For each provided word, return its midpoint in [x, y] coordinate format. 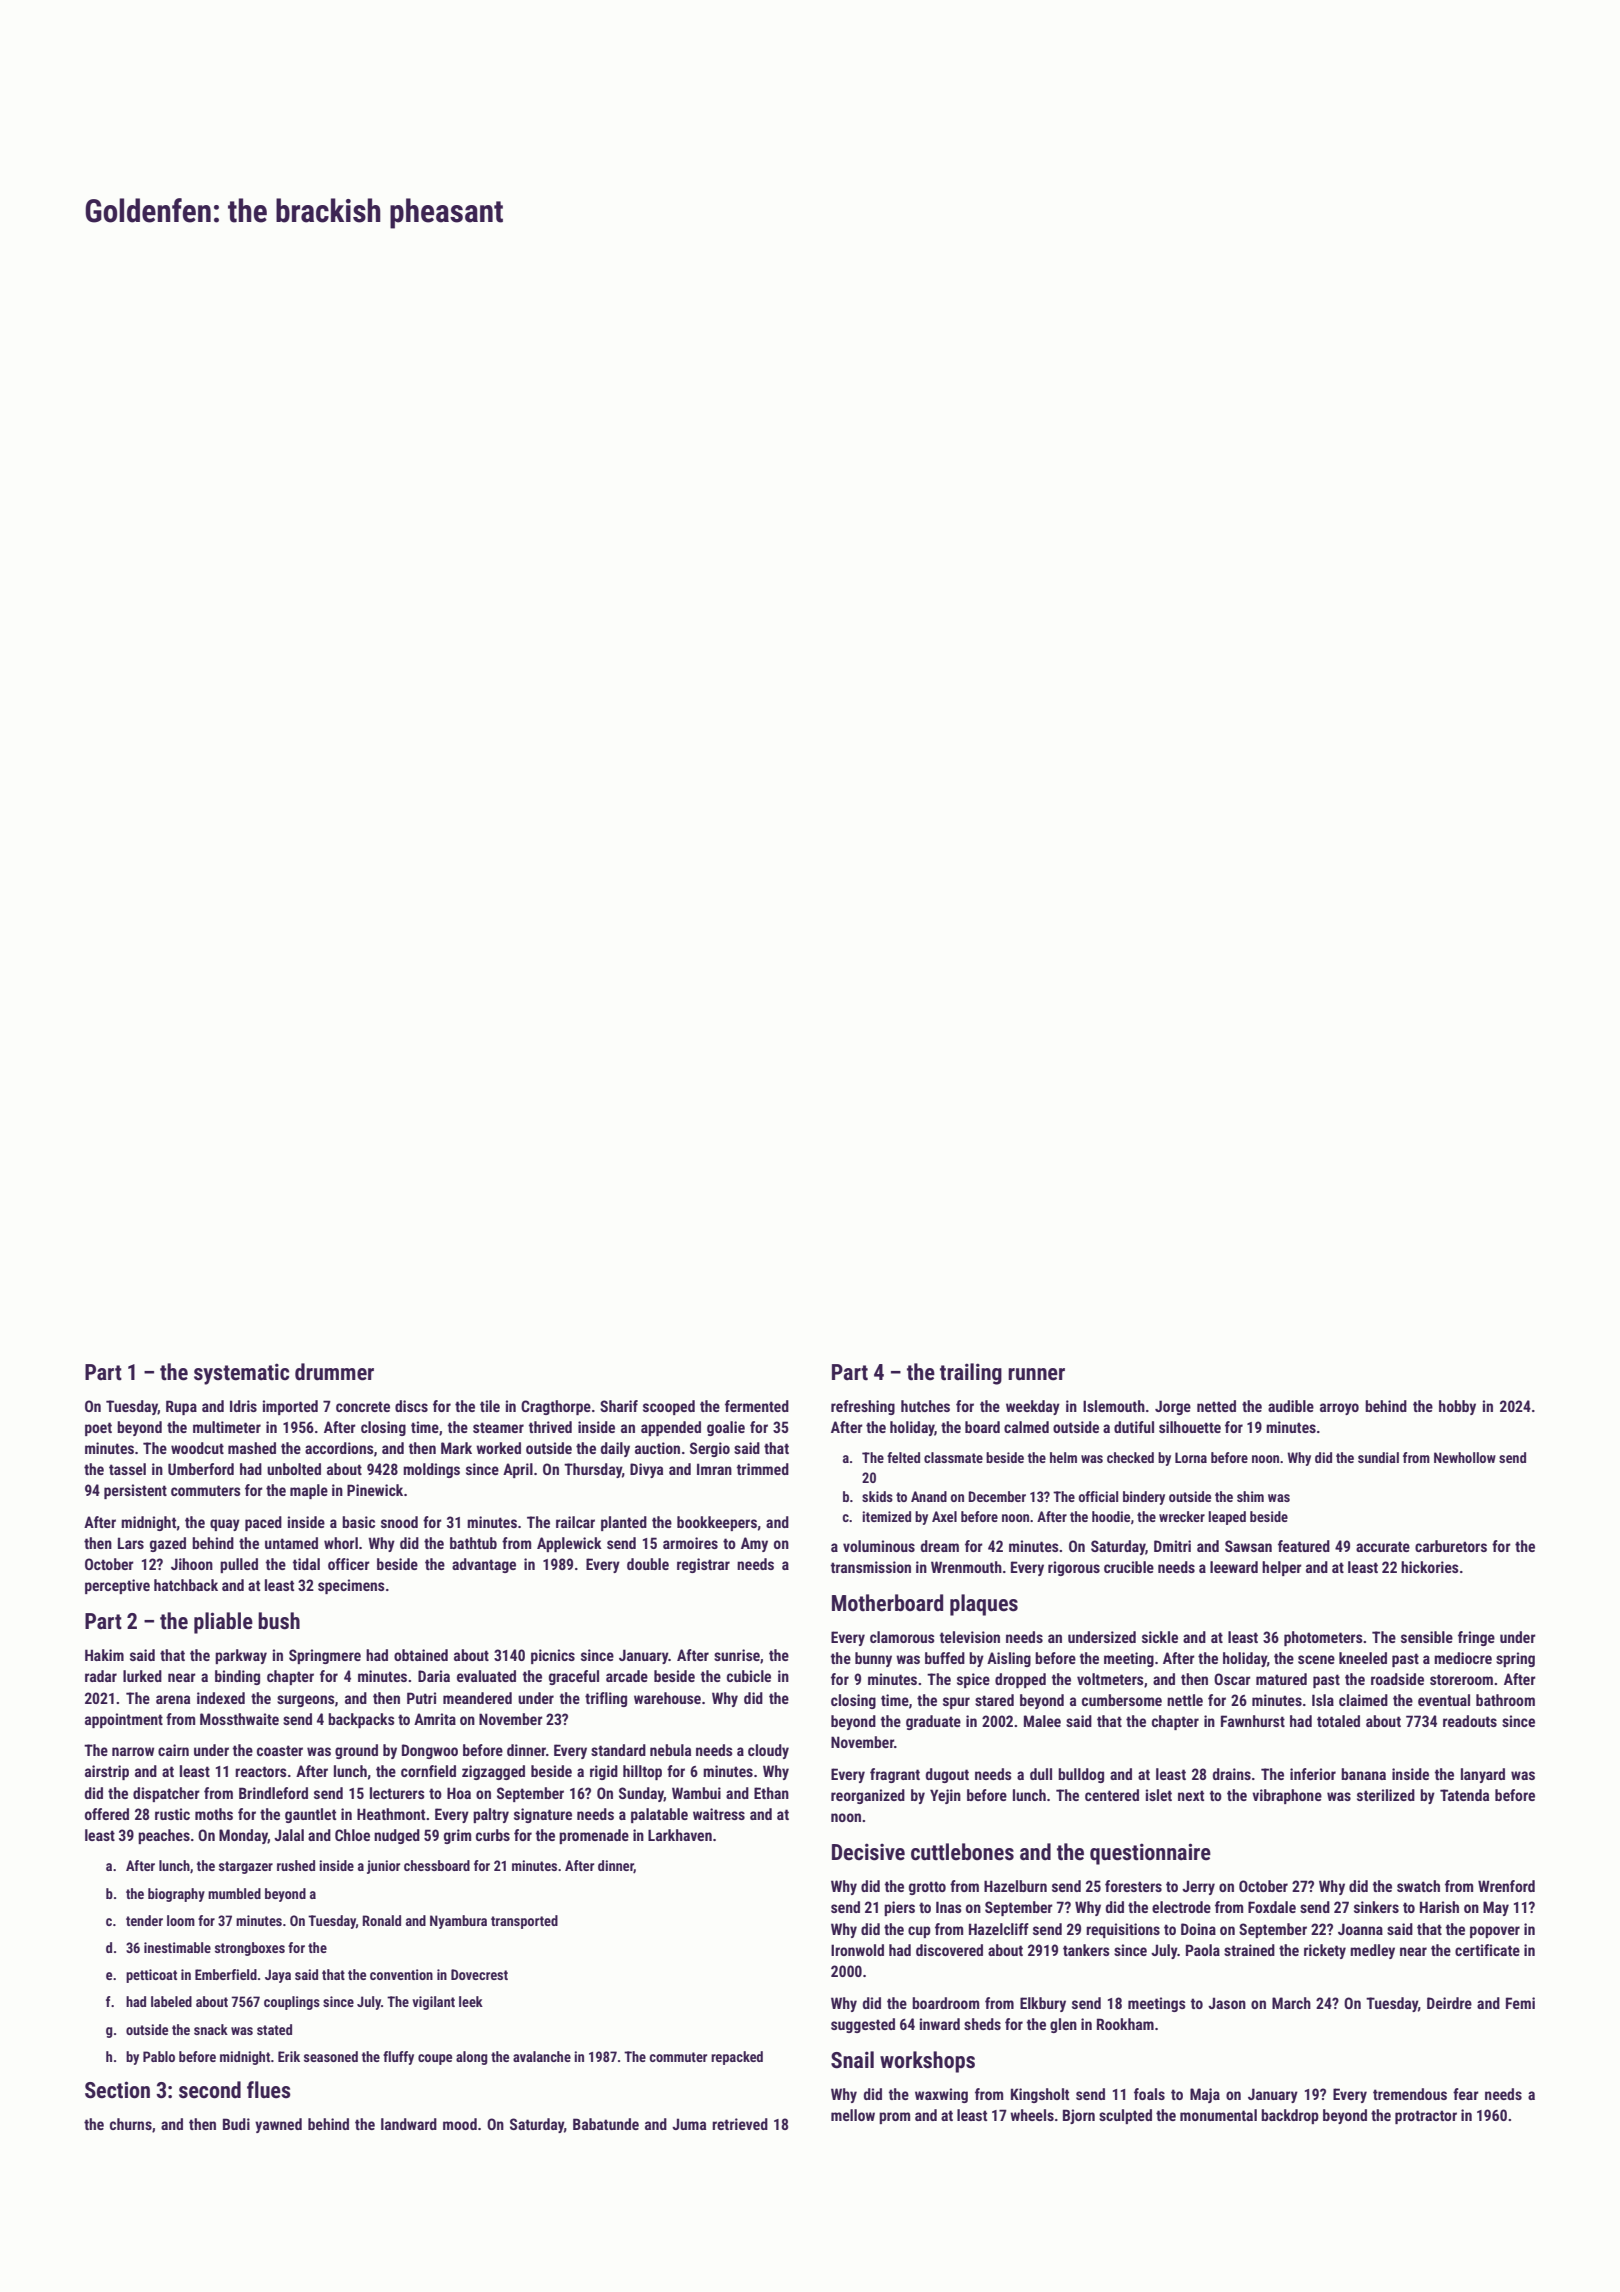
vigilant [433, 2003]
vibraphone [1287, 1796]
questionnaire [1150, 1854]
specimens [351, 1586]
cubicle [749, 1676]
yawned [278, 2125]
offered [107, 1814]
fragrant [895, 1775]
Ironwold [857, 1950]
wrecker [1182, 1516]
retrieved [740, 2124]
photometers [1323, 1638]
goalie [726, 1428]
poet [98, 1429]
